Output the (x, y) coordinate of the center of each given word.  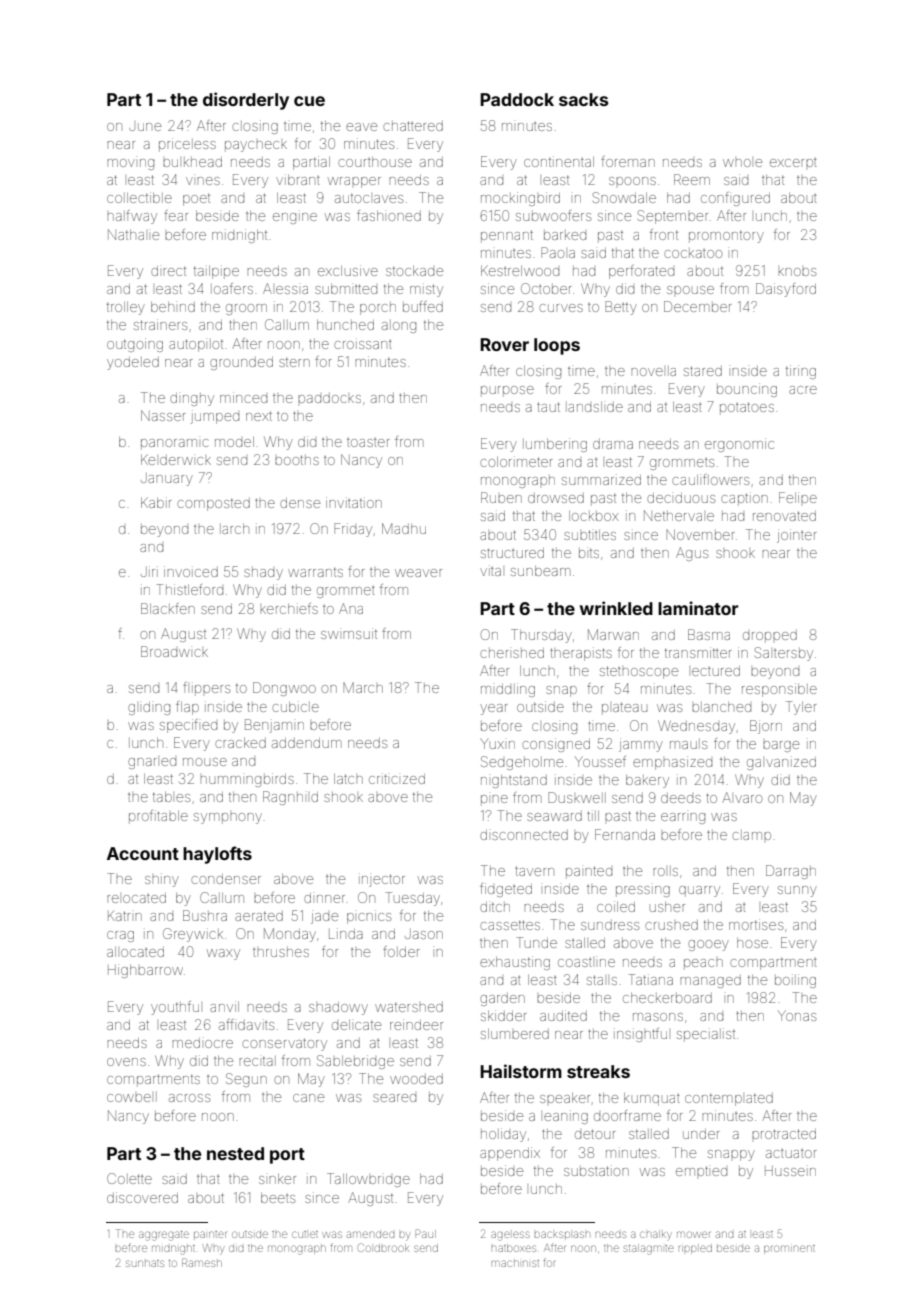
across (189, 1098)
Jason (424, 934)
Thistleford (189, 589)
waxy (223, 954)
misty (426, 290)
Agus (692, 554)
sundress (610, 925)
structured (512, 553)
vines (203, 181)
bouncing (747, 390)
